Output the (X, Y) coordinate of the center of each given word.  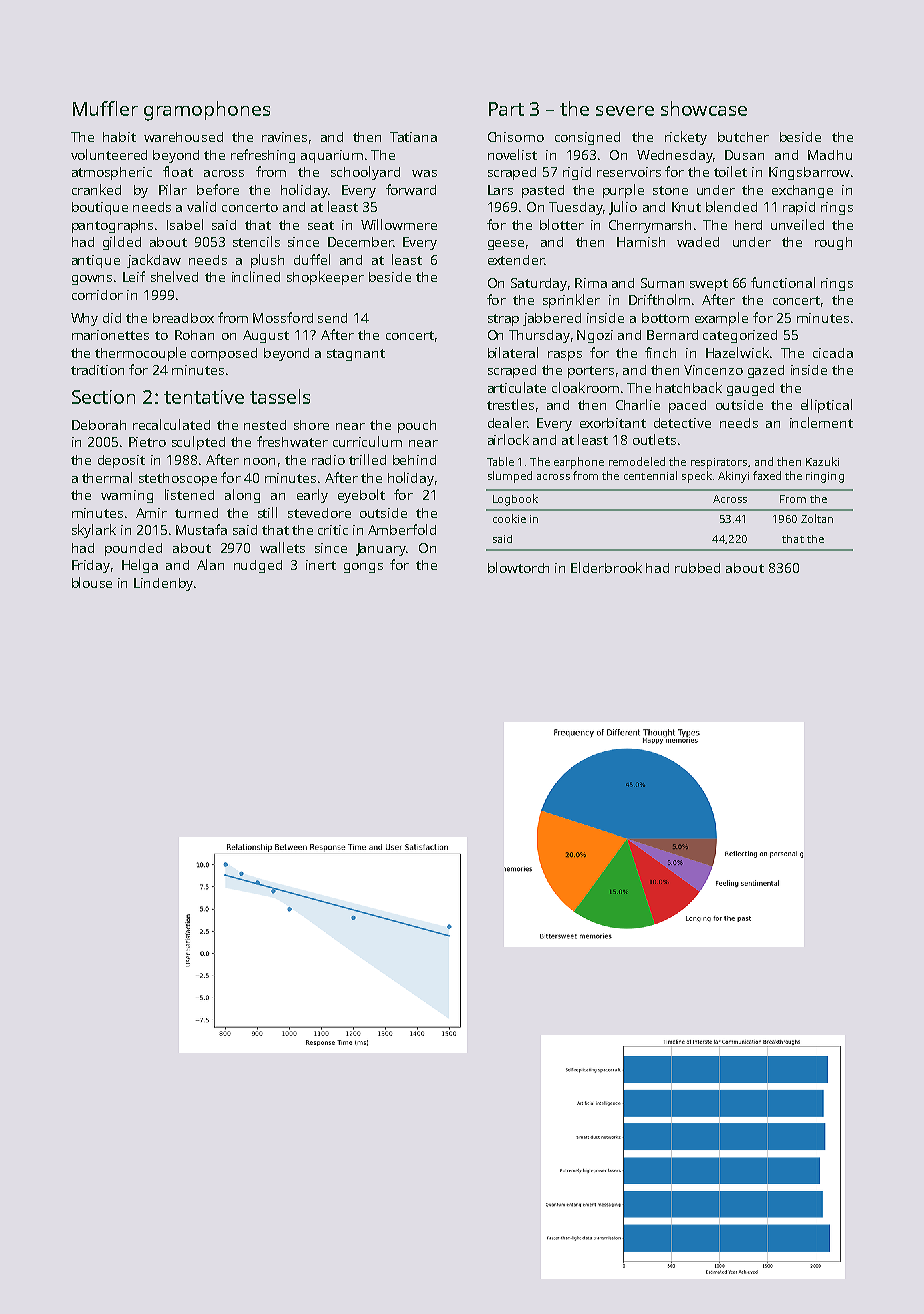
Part (506, 109)
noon (259, 461)
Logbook (515, 500)
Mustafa (201, 529)
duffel (312, 259)
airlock (508, 439)
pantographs (112, 226)
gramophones (207, 111)
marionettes (110, 335)
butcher (743, 137)
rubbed (697, 568)
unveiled (797, 224)
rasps (565, 356)
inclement (821, 422)
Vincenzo (713, 370)
